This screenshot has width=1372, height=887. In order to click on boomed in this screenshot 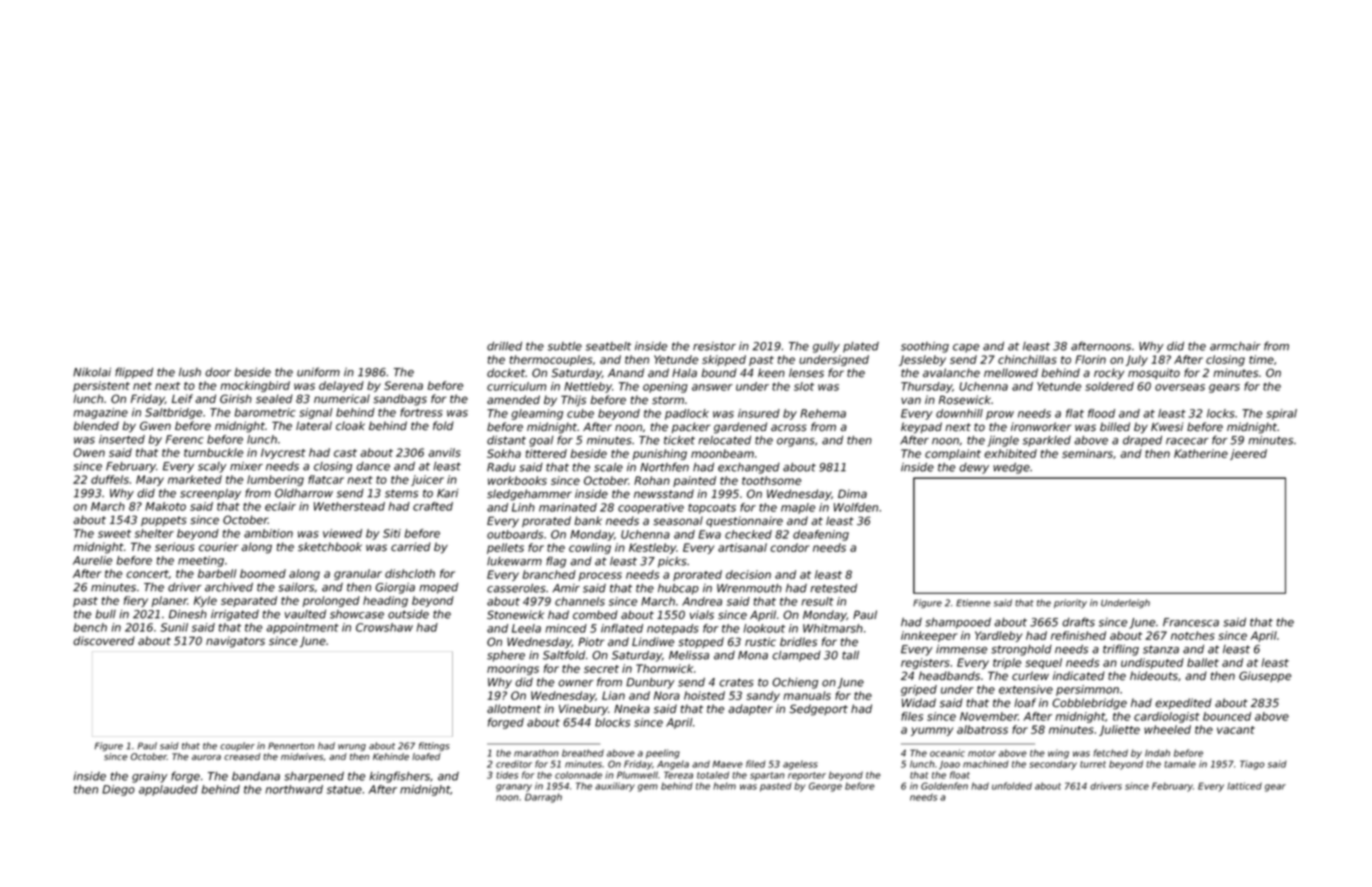, I will do `click(263, 573)`.
